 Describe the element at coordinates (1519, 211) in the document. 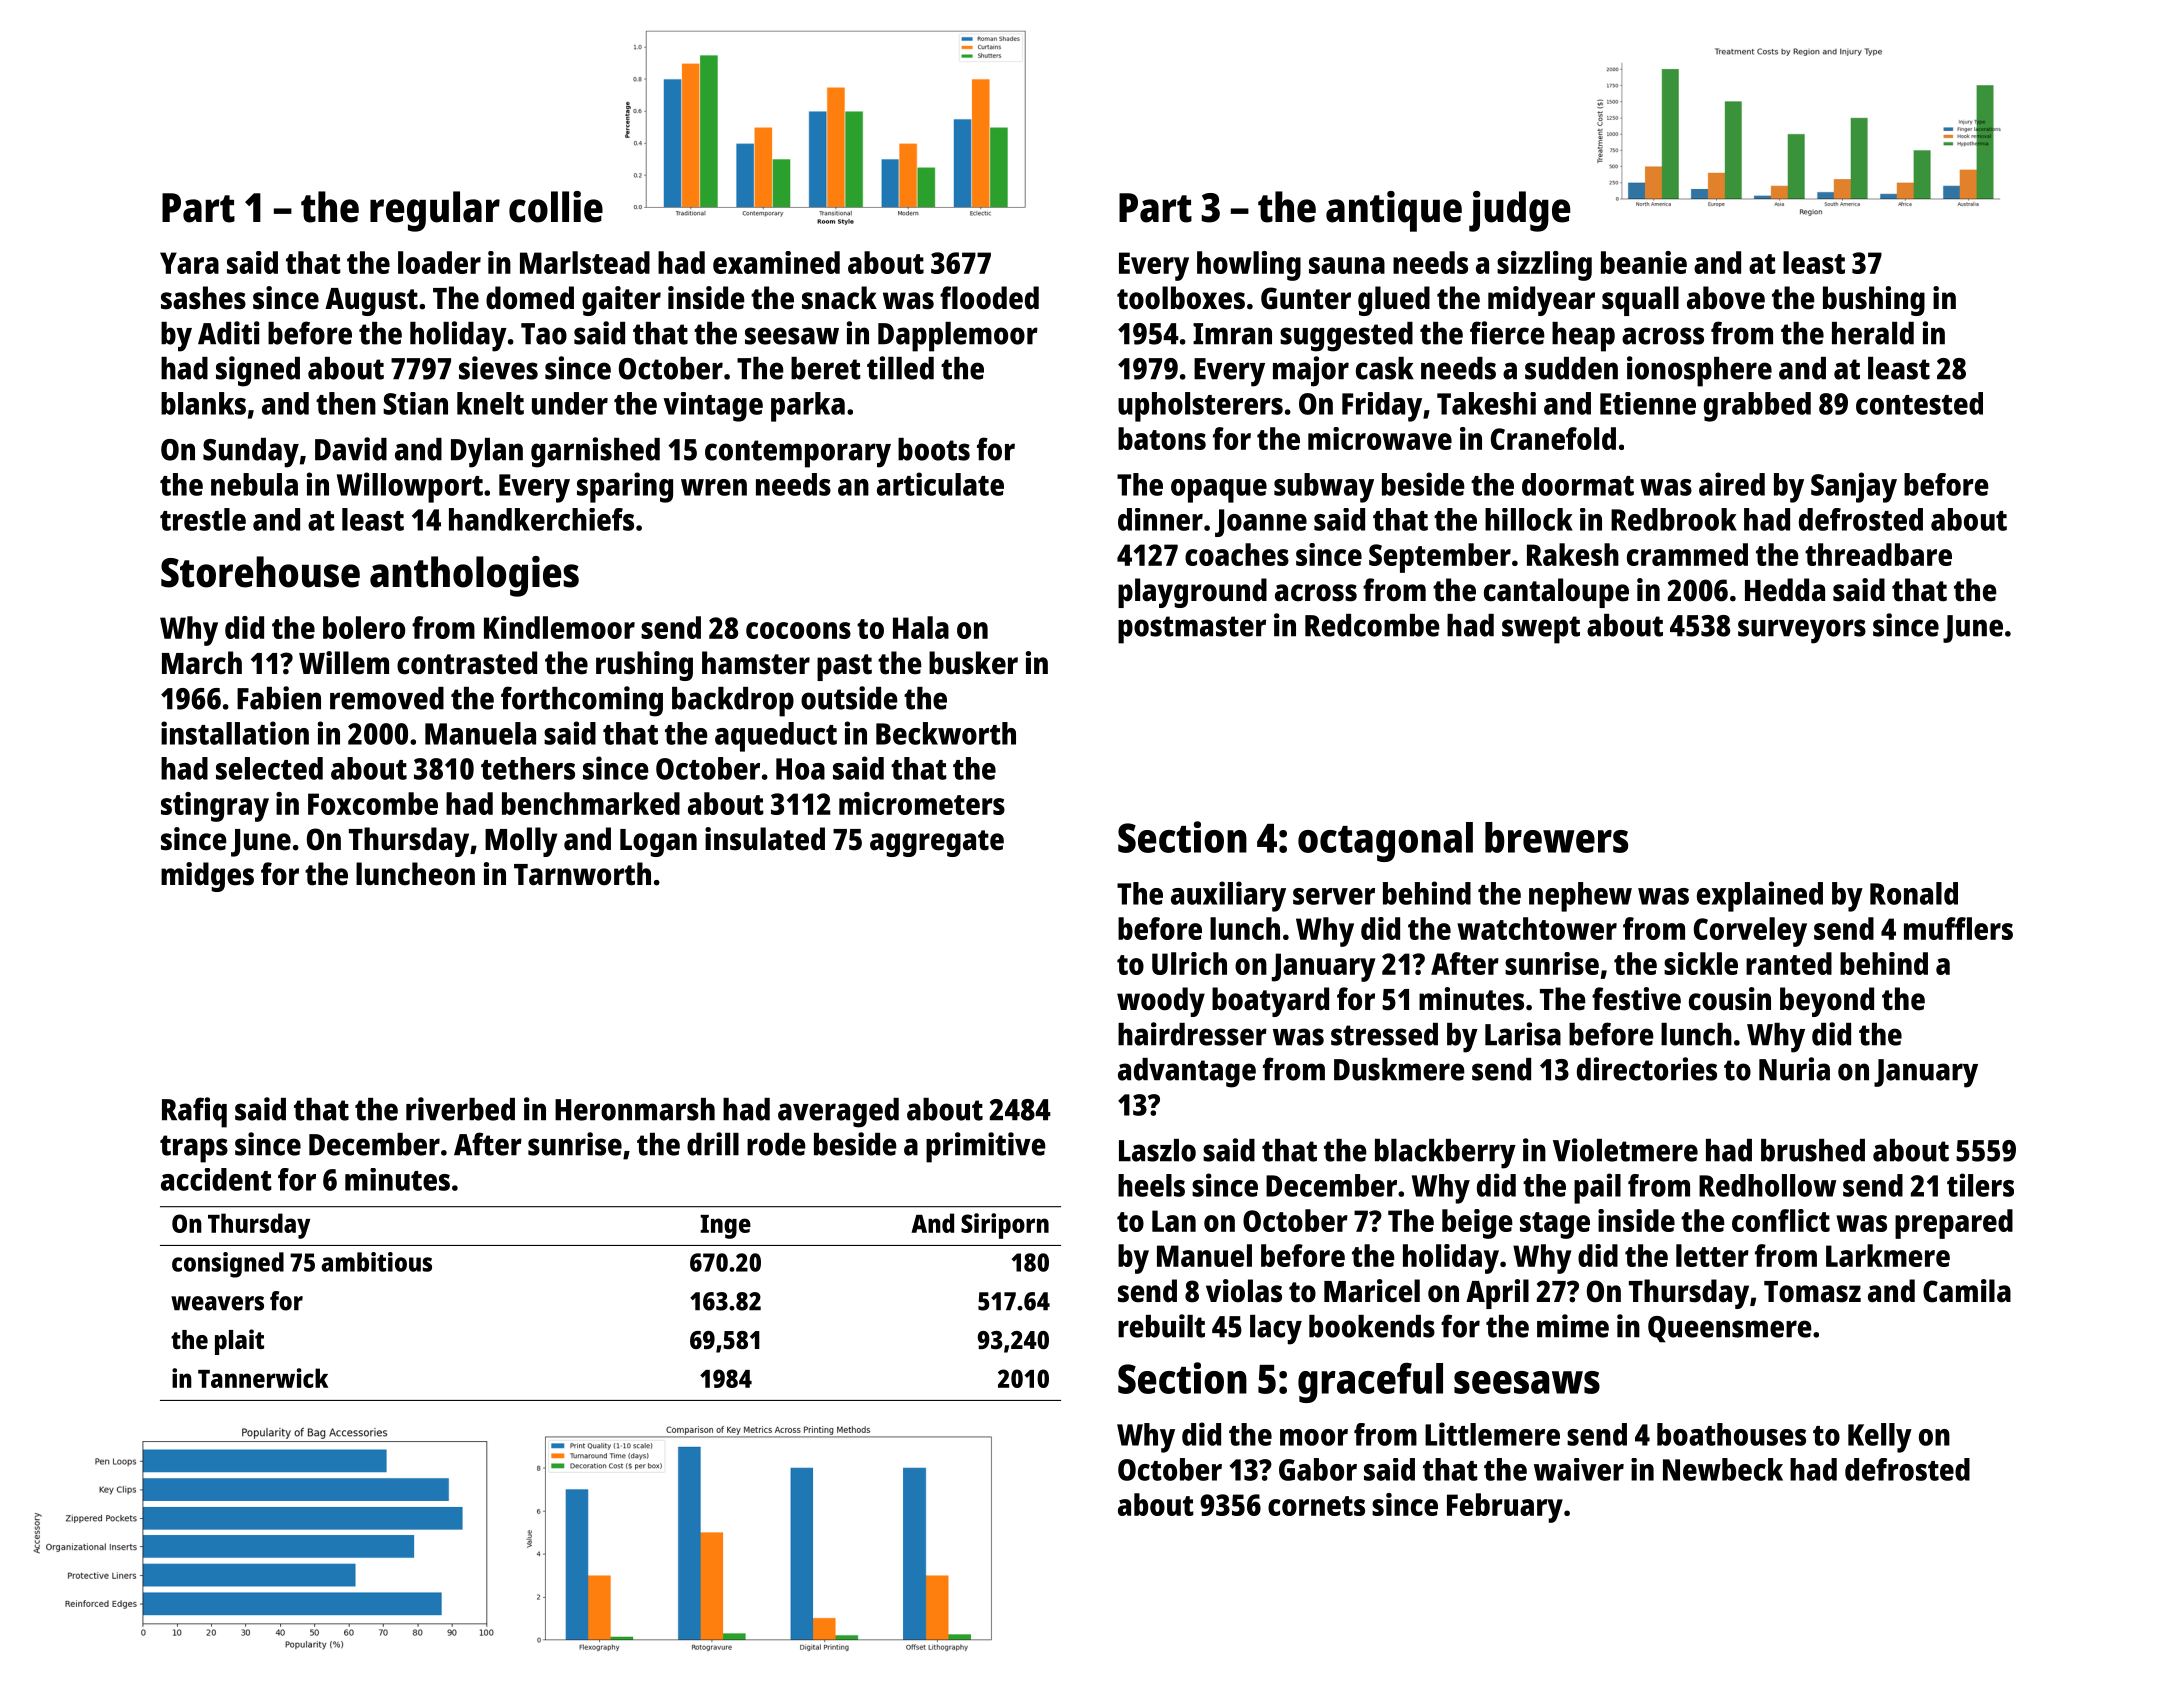

I see `judge` at that location.
